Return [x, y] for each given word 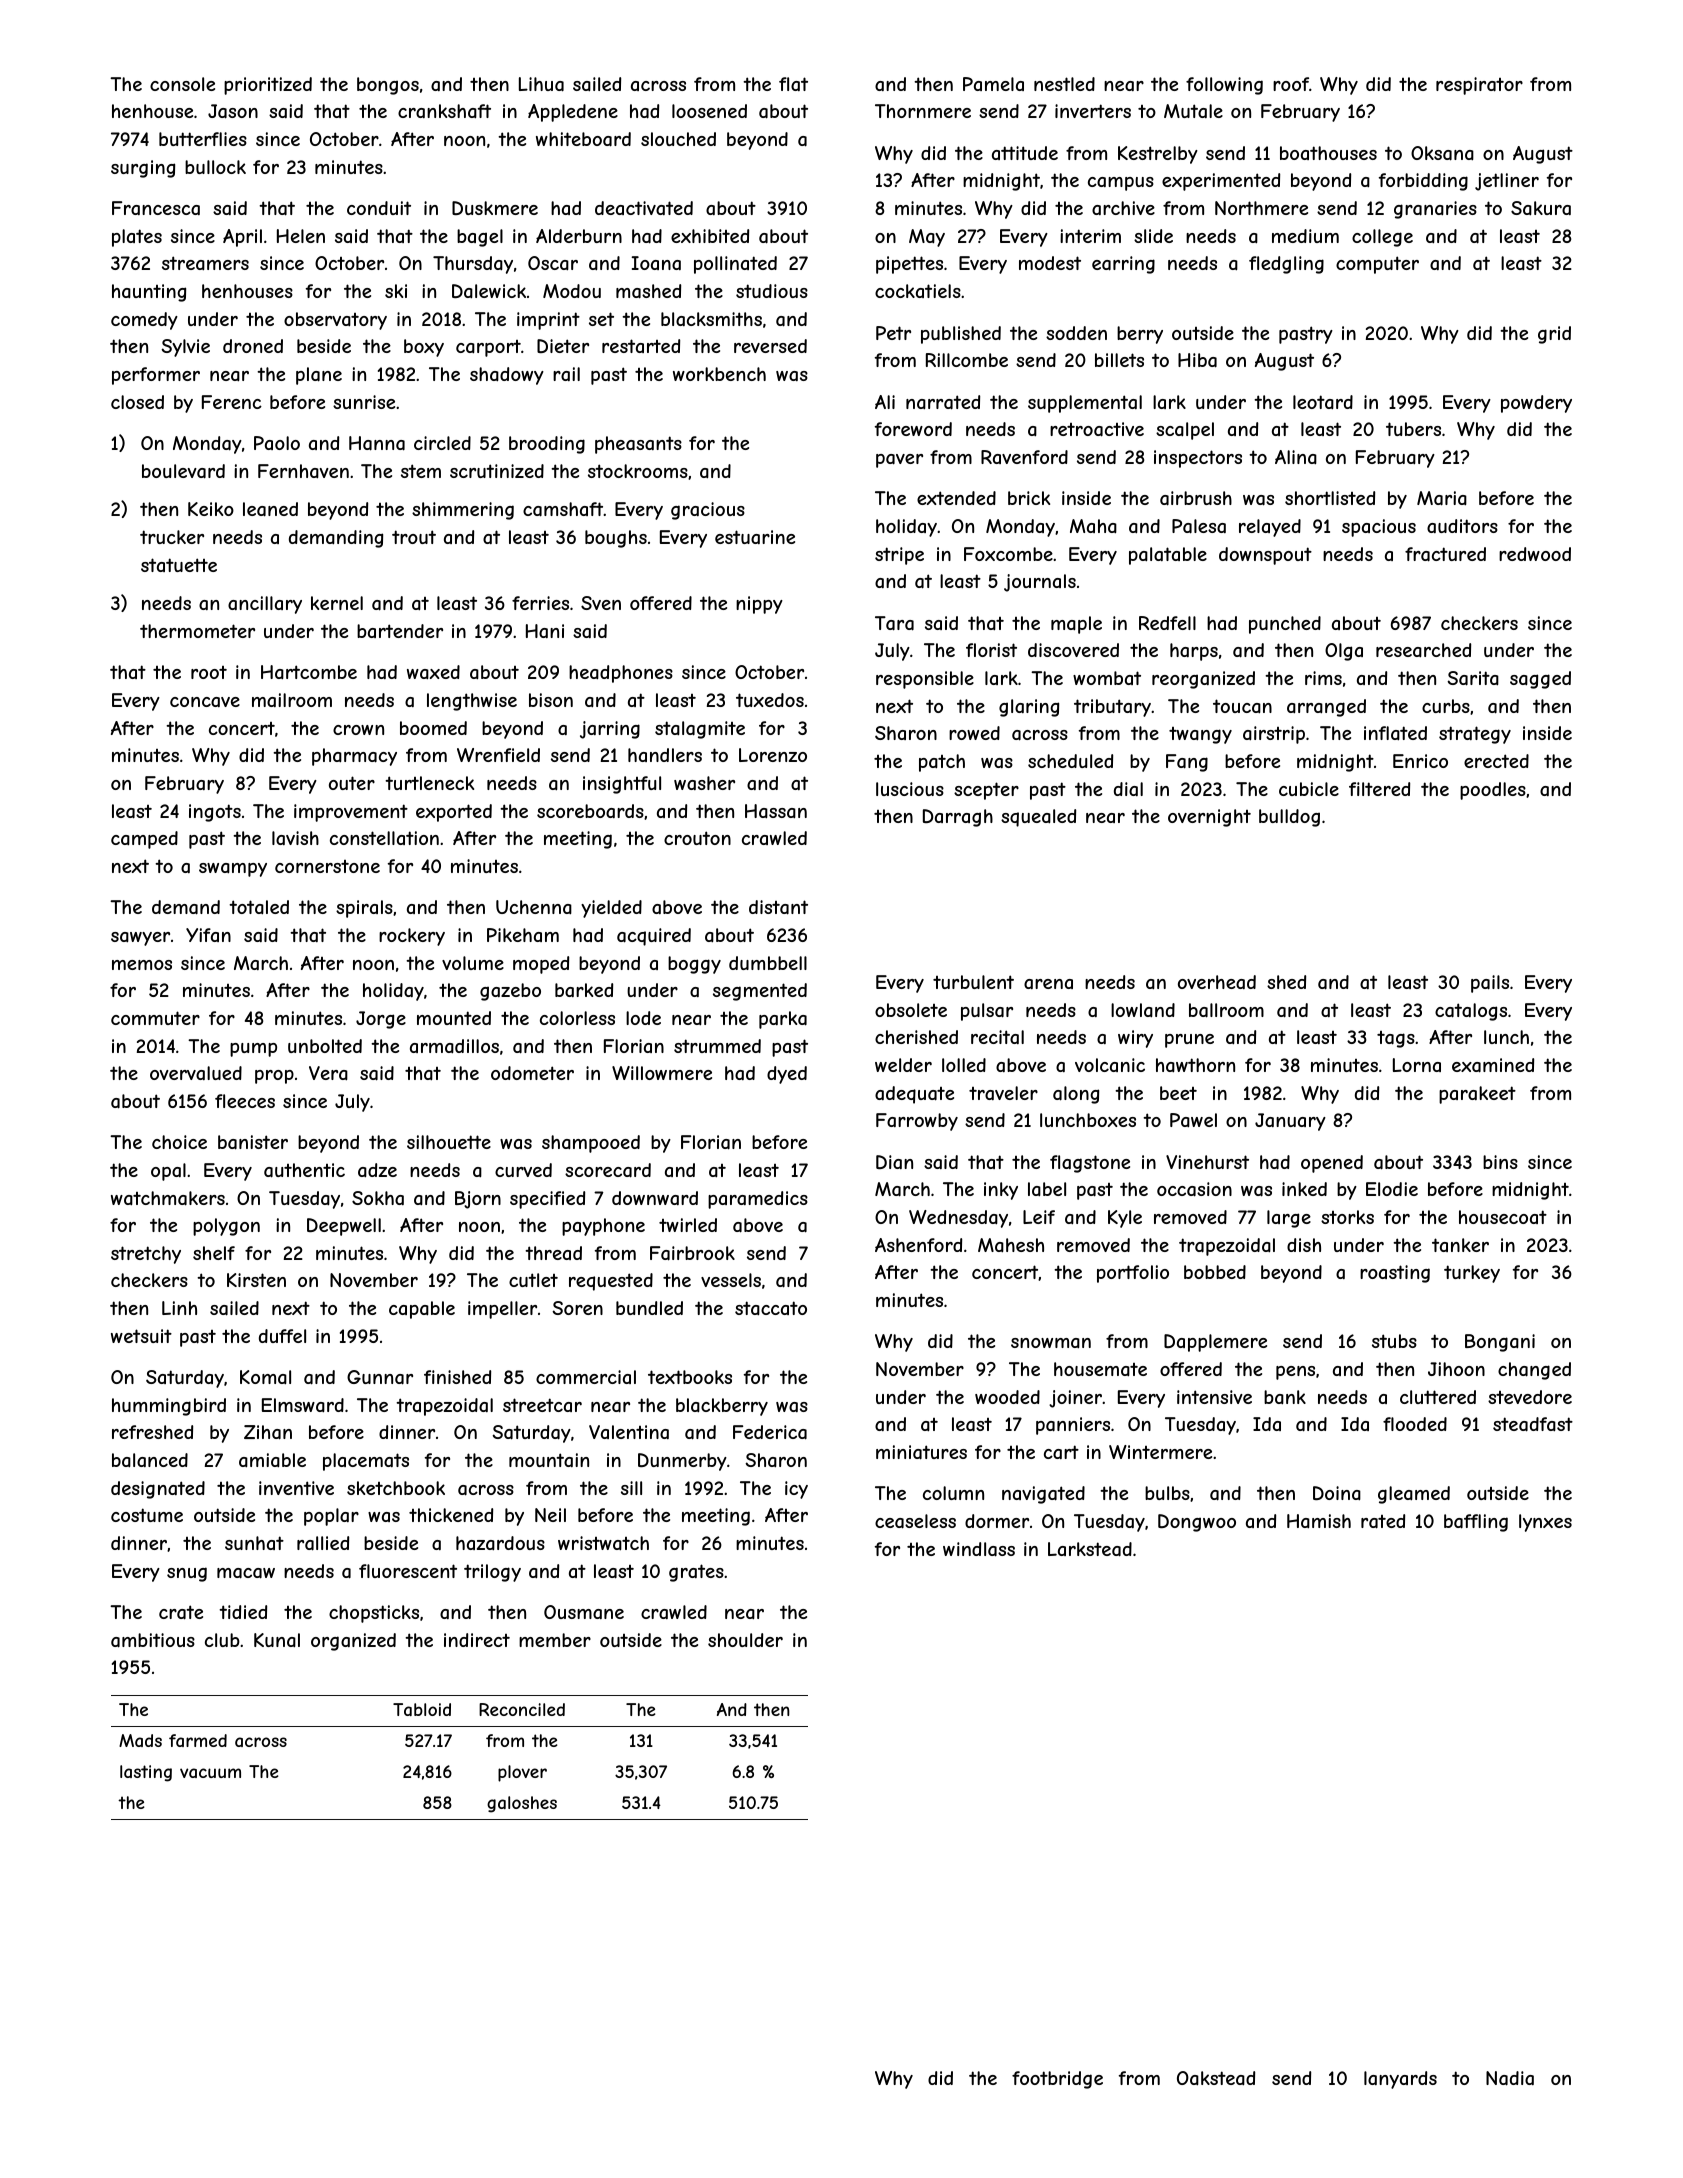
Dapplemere [1215, 1343]
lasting [146, 1773]
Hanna [377, 443]
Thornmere [923, 111]
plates [137, 238]
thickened [451, 1515]
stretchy [146, 1255]
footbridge [1057, 2080]
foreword [913, 429]
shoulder [745, 1640]
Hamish [1319, 1521]
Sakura [1541, 208]
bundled [649, 1308]
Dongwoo [1197, 1523]
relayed [1270, 528]
